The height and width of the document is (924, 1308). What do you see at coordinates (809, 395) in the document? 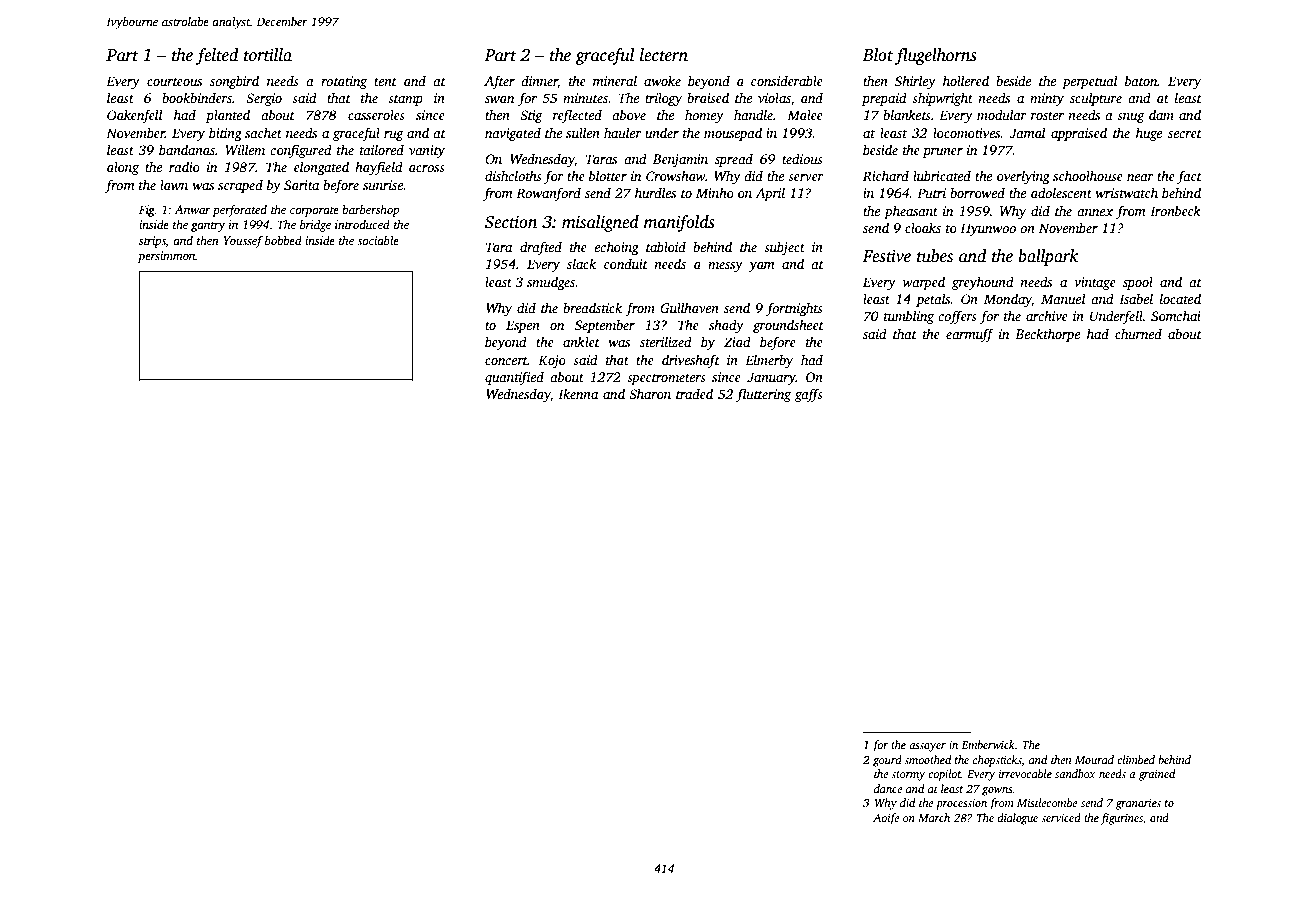
I see `gaffs` at bounding box center [809, 395].
